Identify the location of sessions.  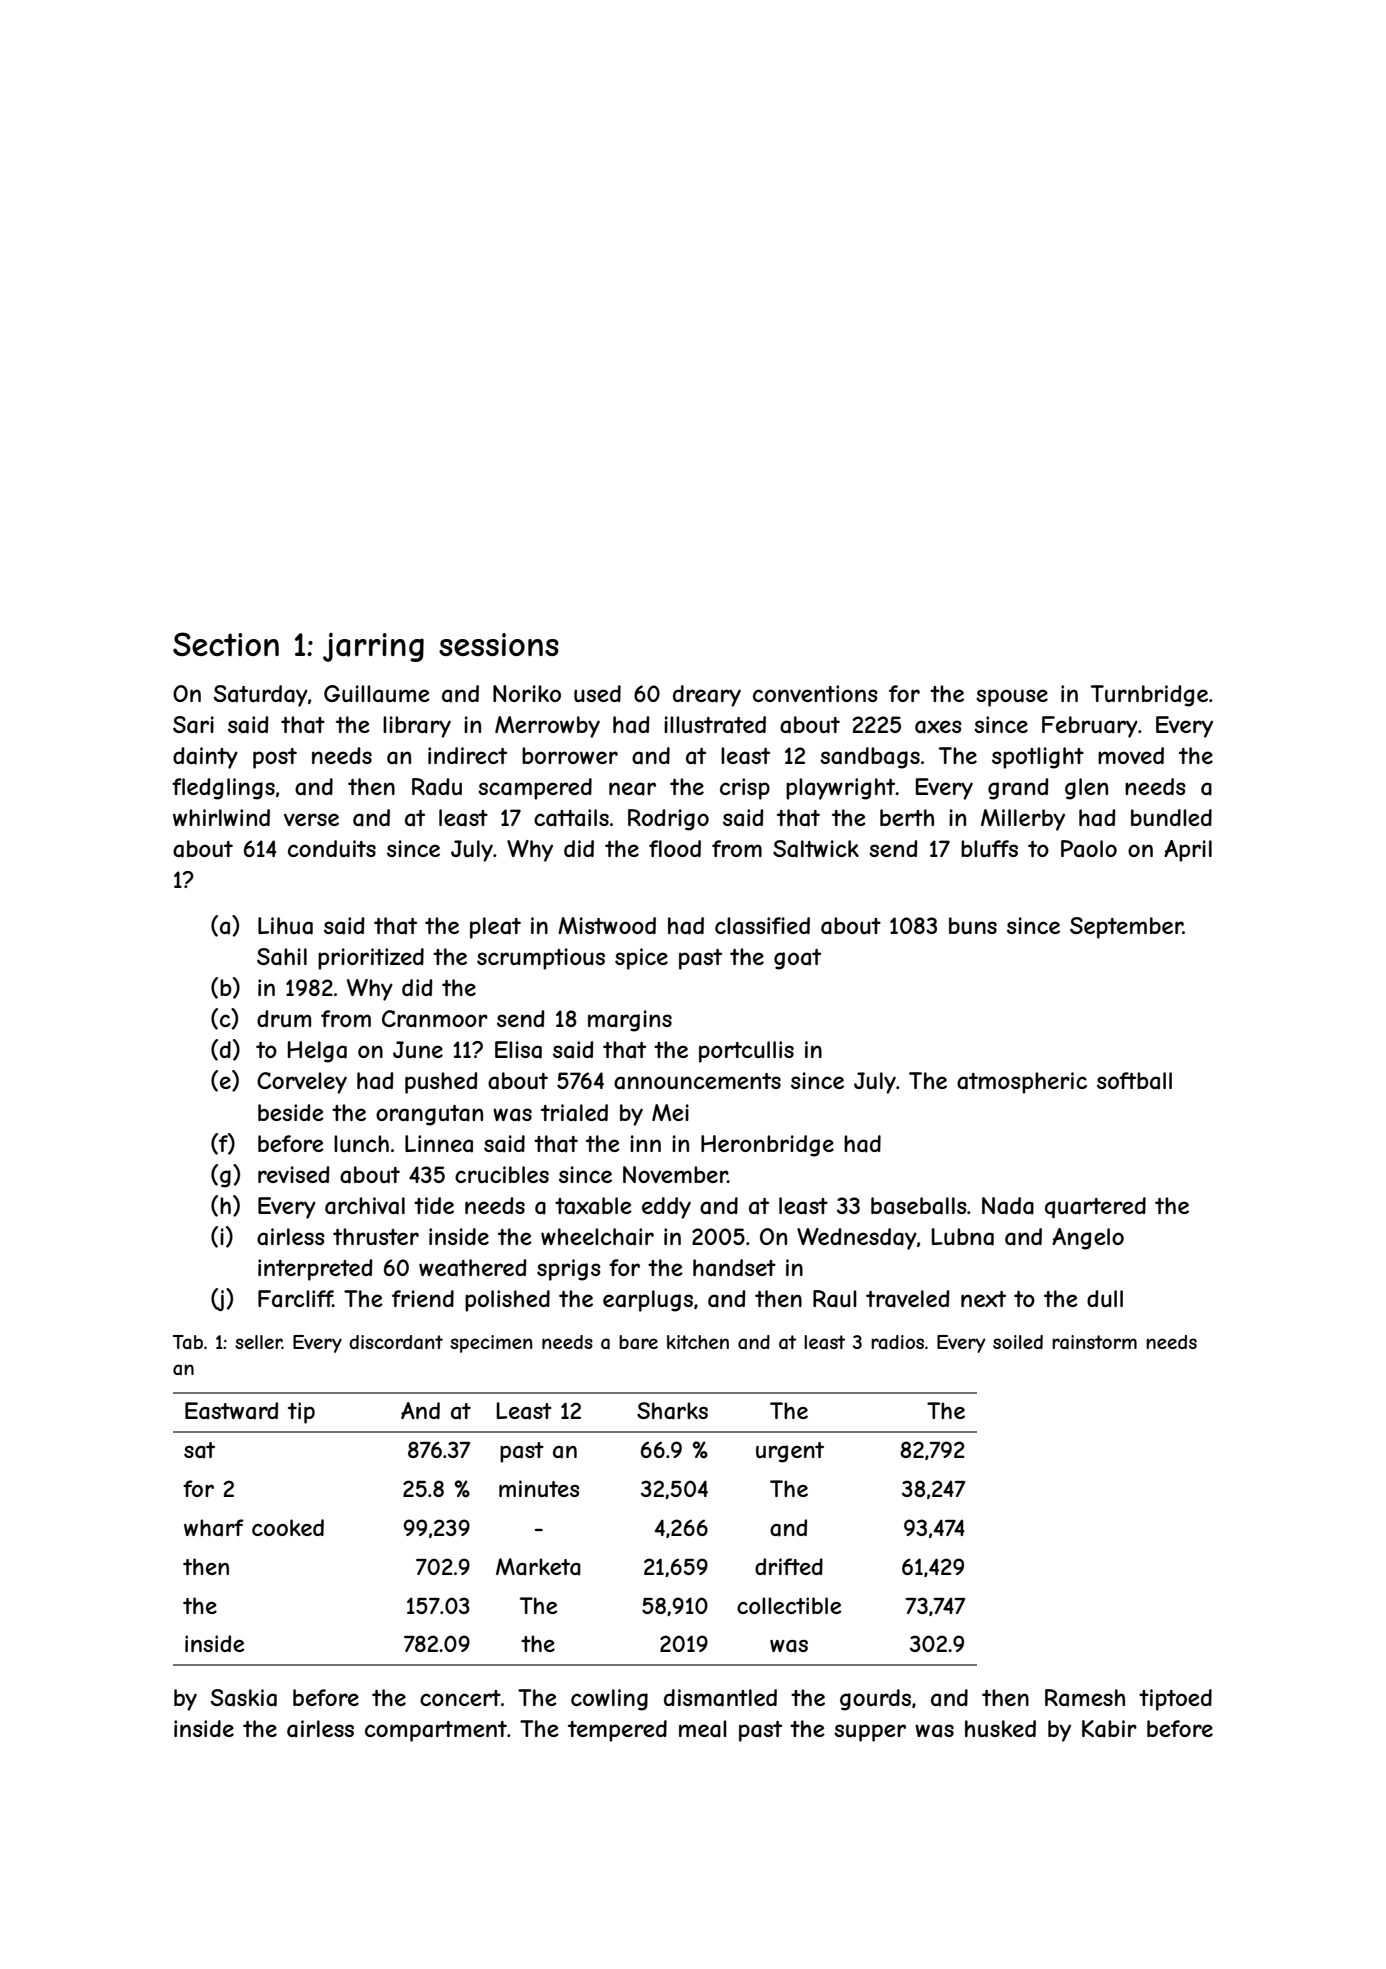
(499, 644).
